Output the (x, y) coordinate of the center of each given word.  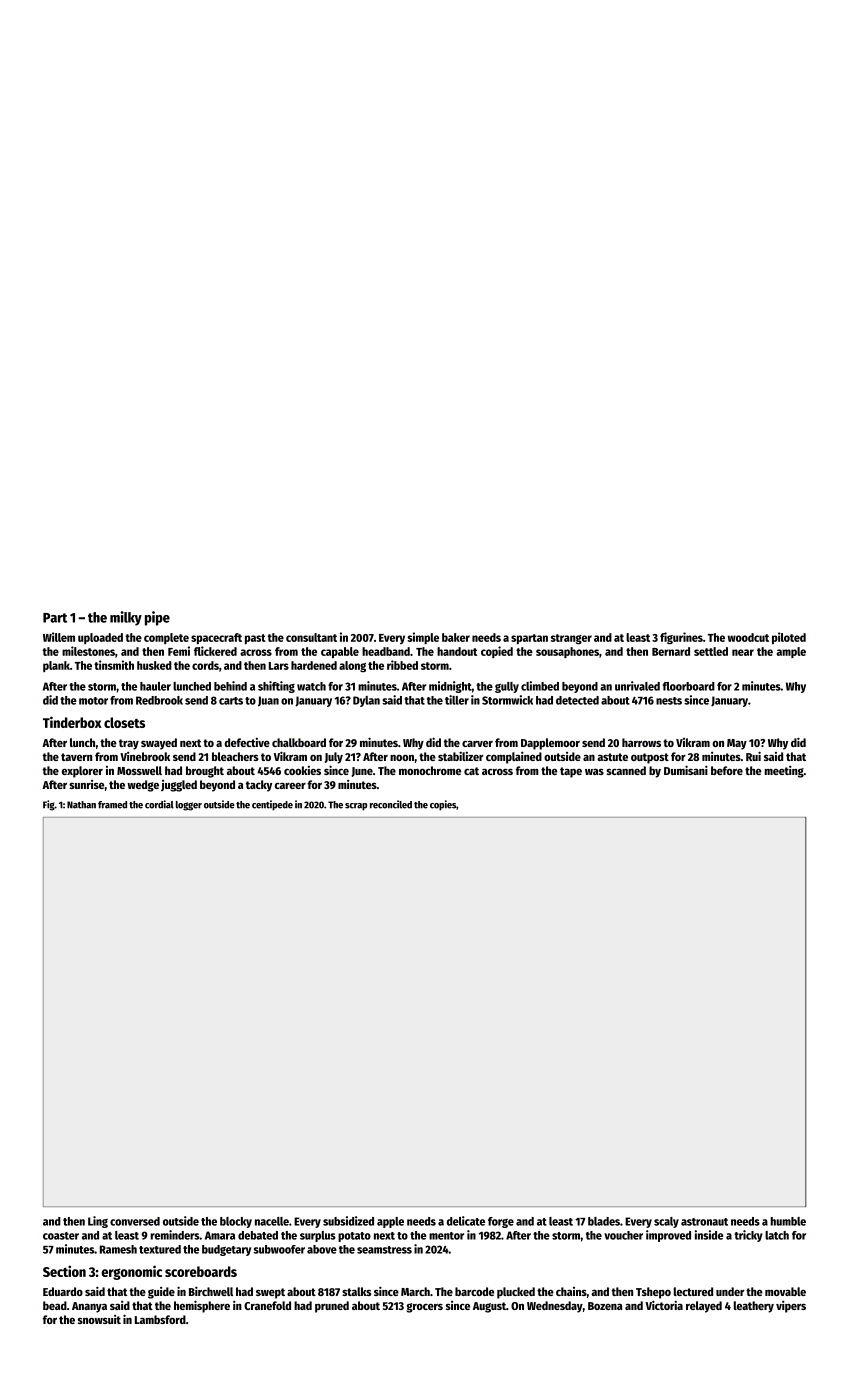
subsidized (348, 1221)
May (737, 744)
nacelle (272, 1221)
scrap (356, 807)
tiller (457, 700)
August (489, 1307)
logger (189, 806)
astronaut (704, 1222)
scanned (626, 770)
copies (443, 805)
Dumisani (686, 770)
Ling (98, 1222)
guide (161, 1293)
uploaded (100, 638)
